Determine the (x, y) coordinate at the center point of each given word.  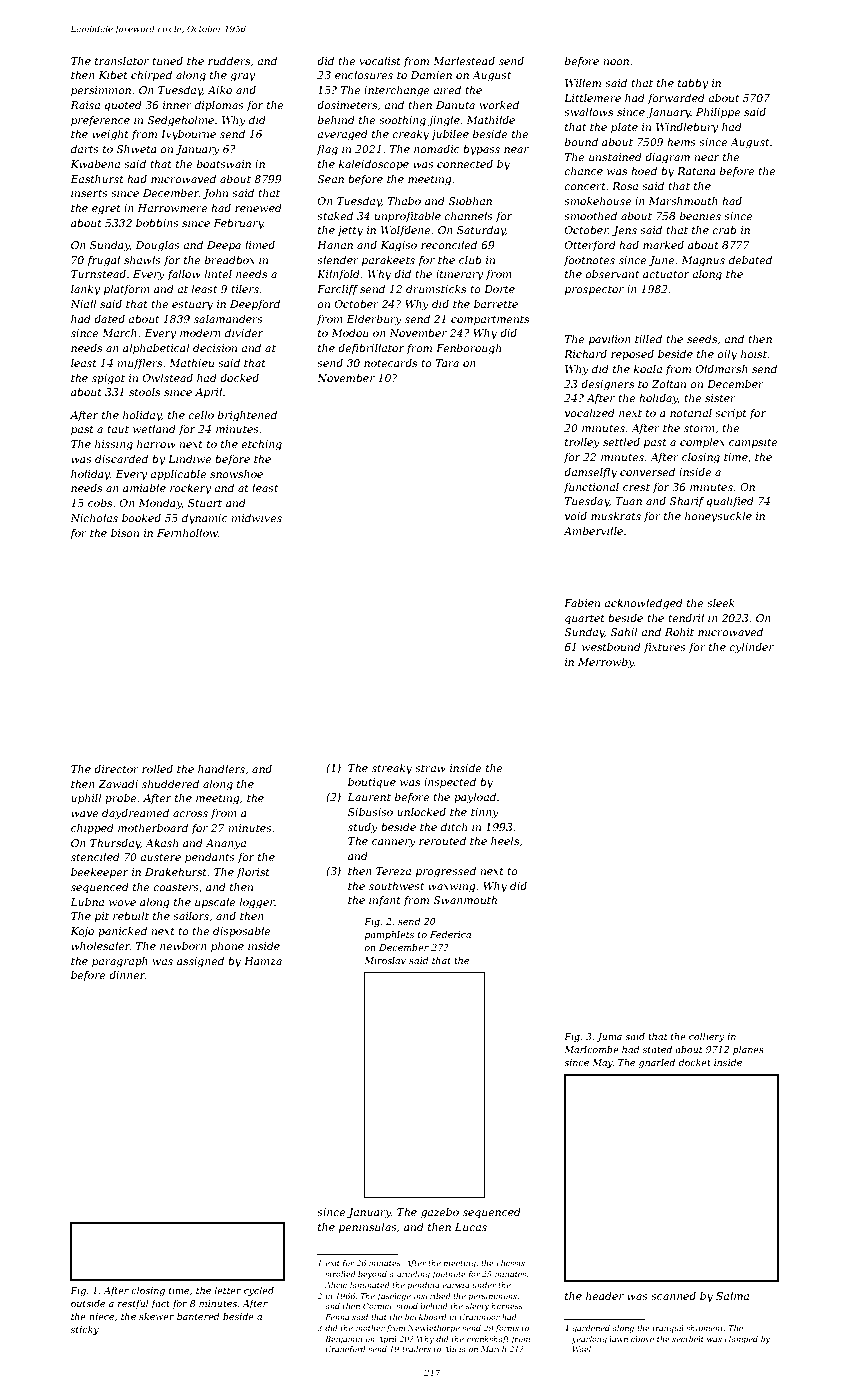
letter (227, 1290)
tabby (693, 84)
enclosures (364, 75)
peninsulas (368, 1228)
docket (695, 1062)
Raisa (85, 105)
